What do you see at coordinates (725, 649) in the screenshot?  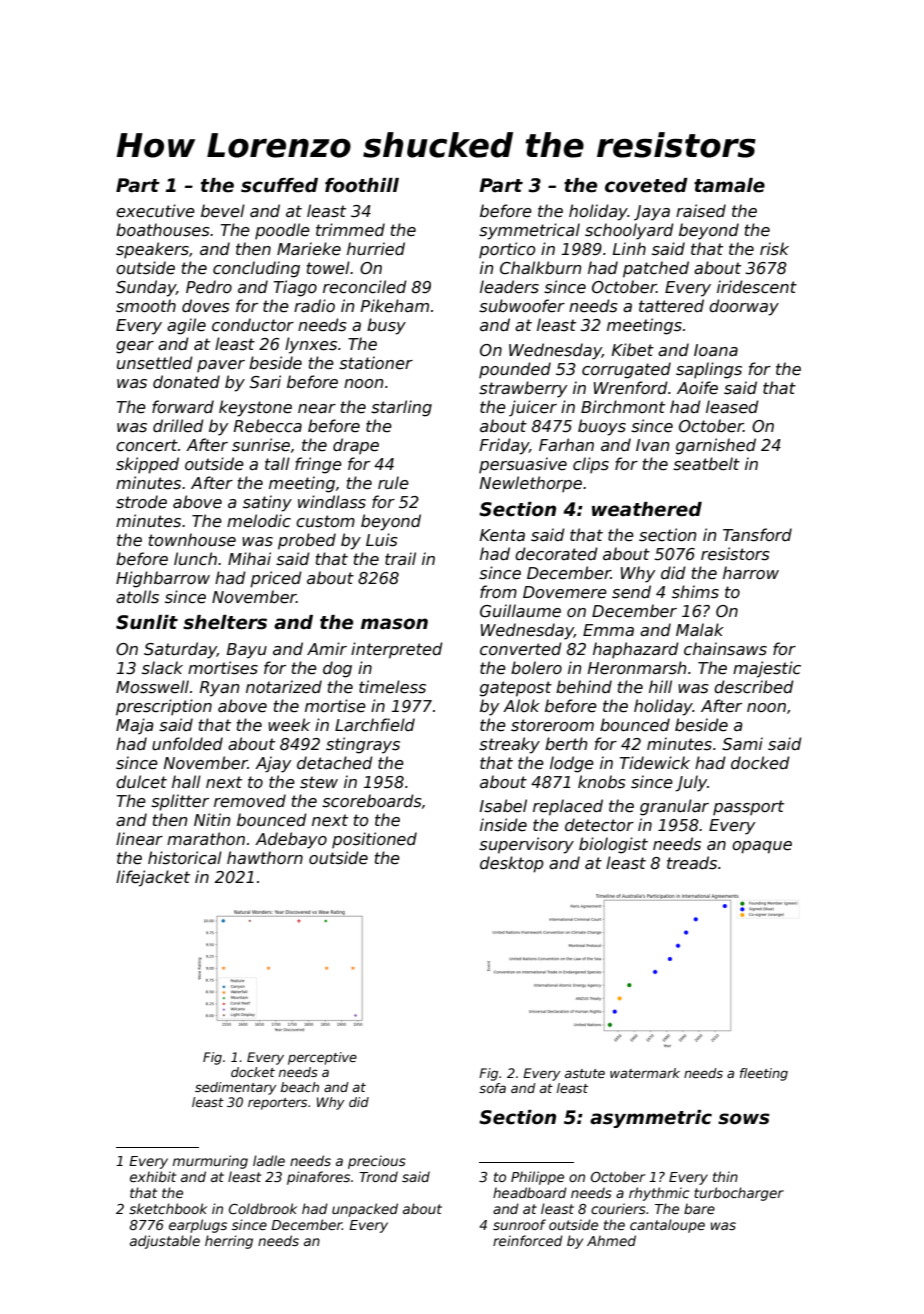 I see `chainsaws` at bounding box center [725, 649].
